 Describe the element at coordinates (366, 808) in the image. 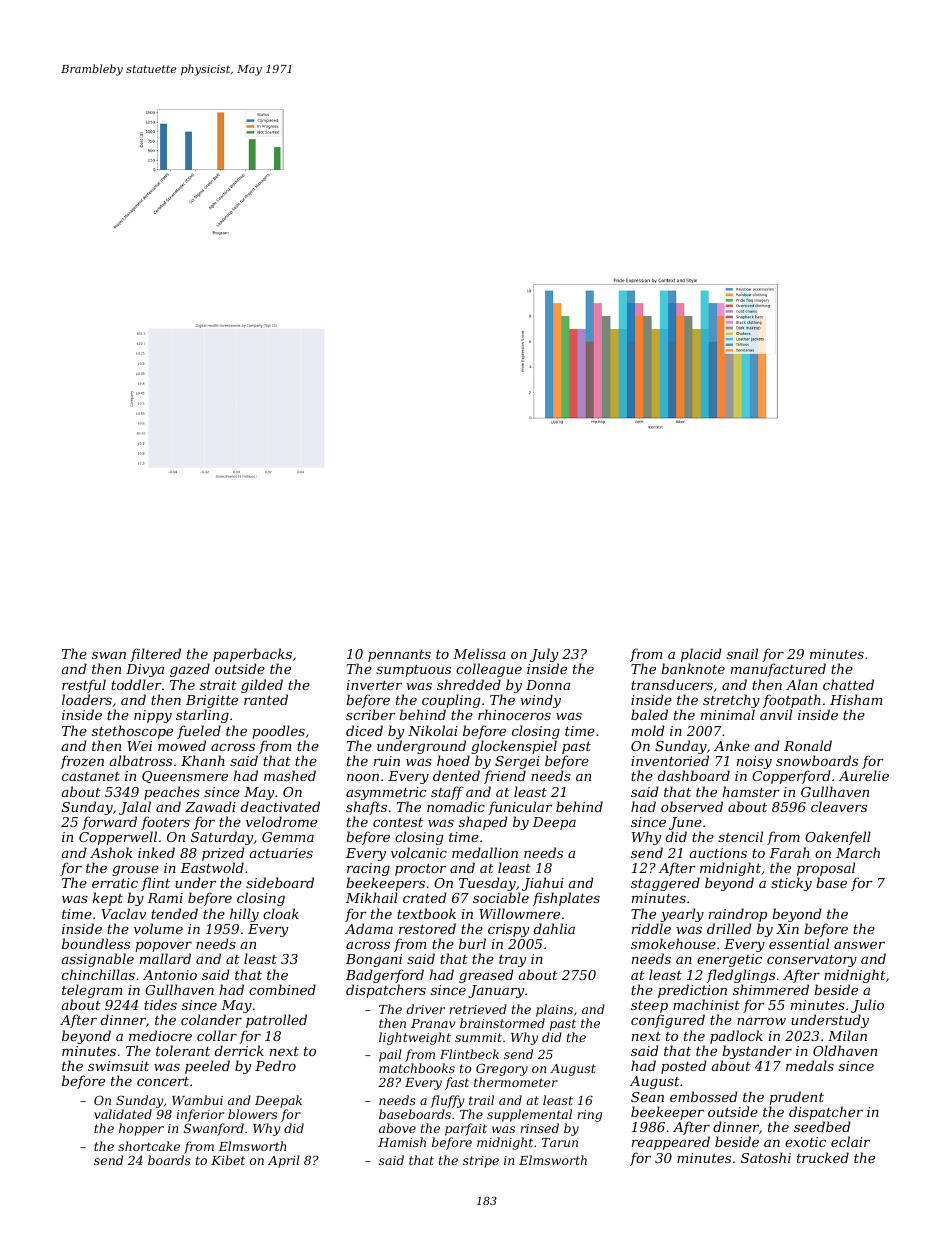

I see `shafts` at that location.
